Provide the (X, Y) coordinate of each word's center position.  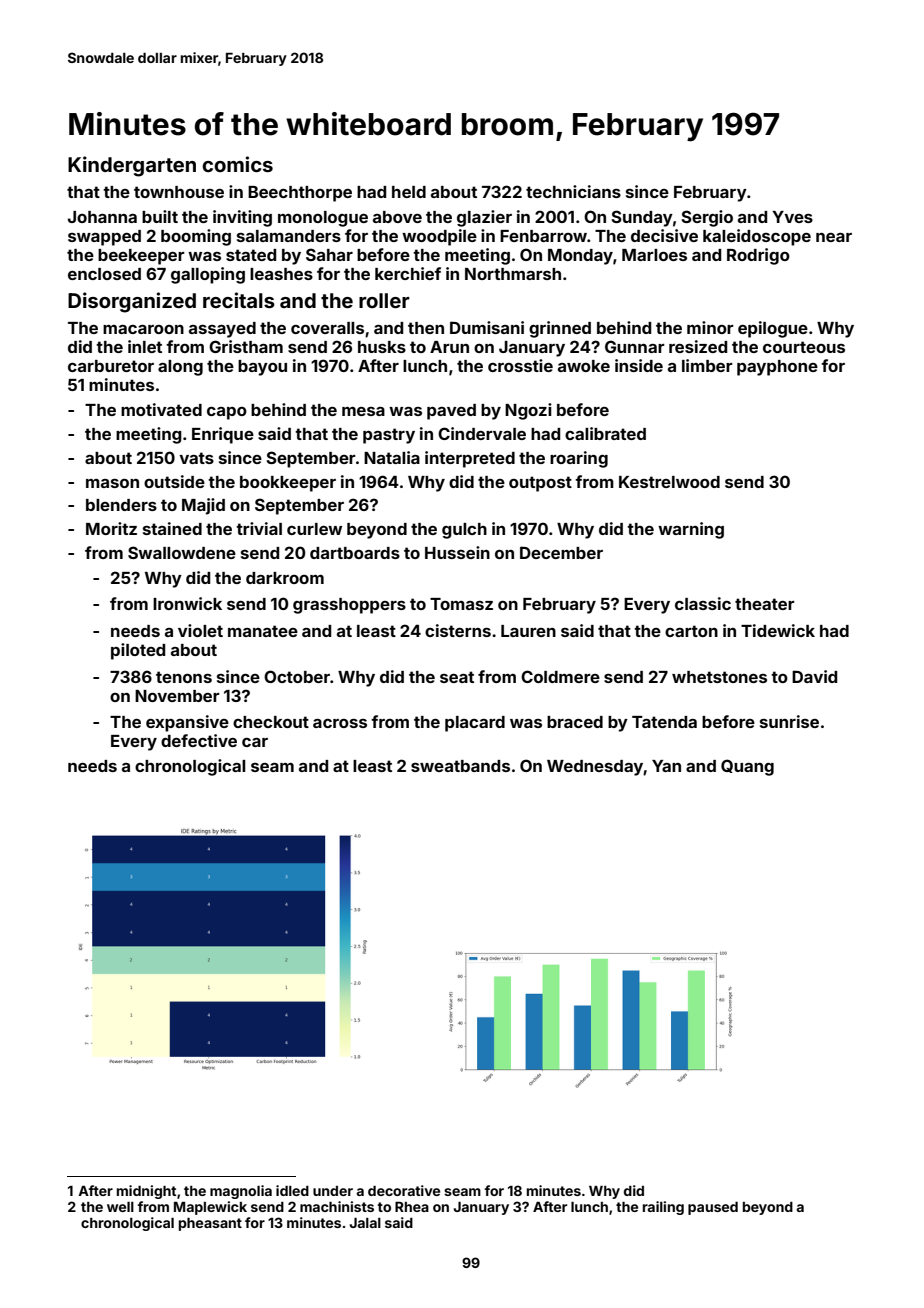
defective (199, 740)
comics (237, 164)
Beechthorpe (300, 194)
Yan (666, 766)
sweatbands (460, 766)
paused (713, 1208)
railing (663, 1208)
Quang (747, 767)
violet (200, 630)
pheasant (210, 1224)
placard (475, 724)
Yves (792, 217)
